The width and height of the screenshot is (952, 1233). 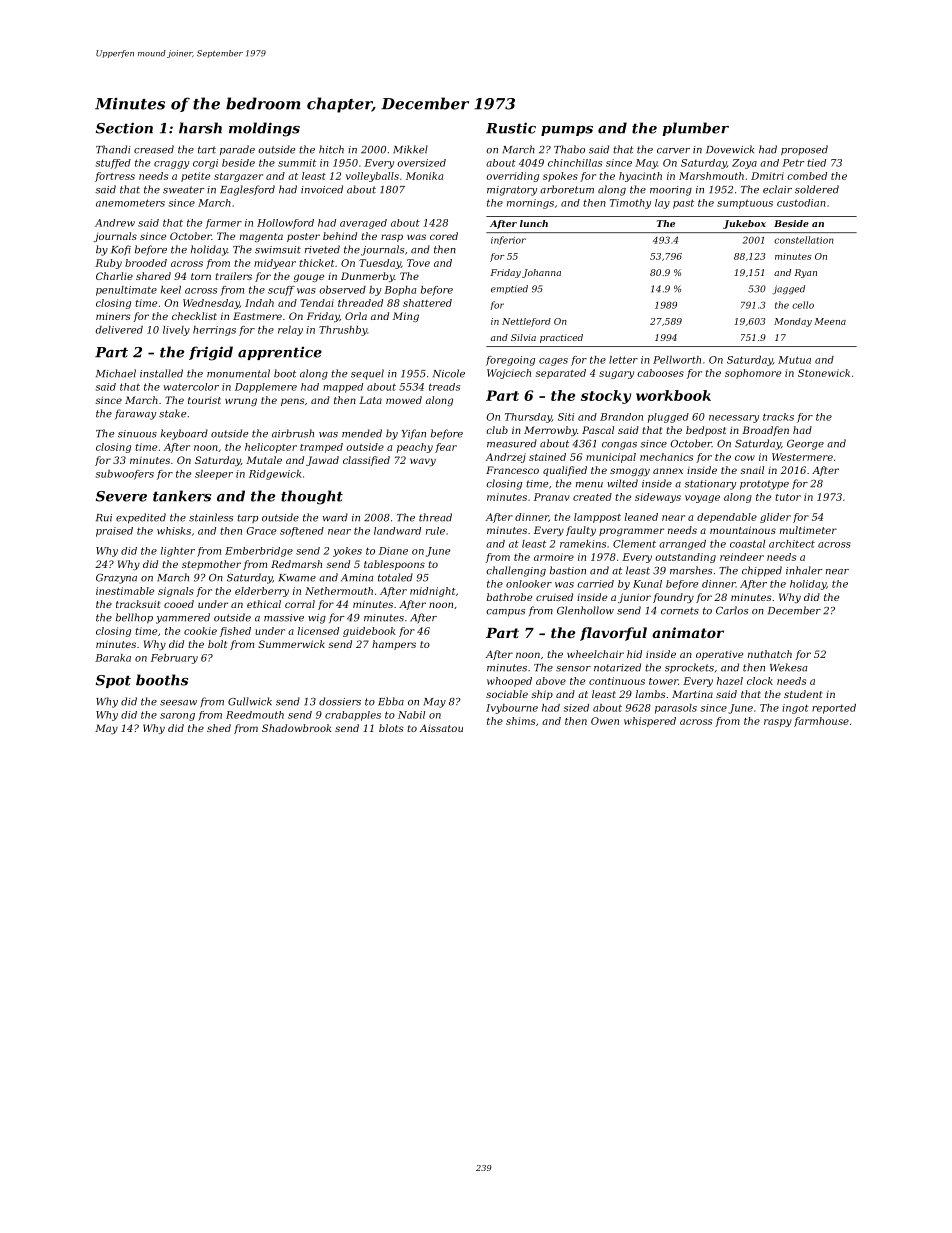 What do you see at coordinates (512, 470) in the screenshot?
I see `Francesco` at bounding box center [512, 470].
